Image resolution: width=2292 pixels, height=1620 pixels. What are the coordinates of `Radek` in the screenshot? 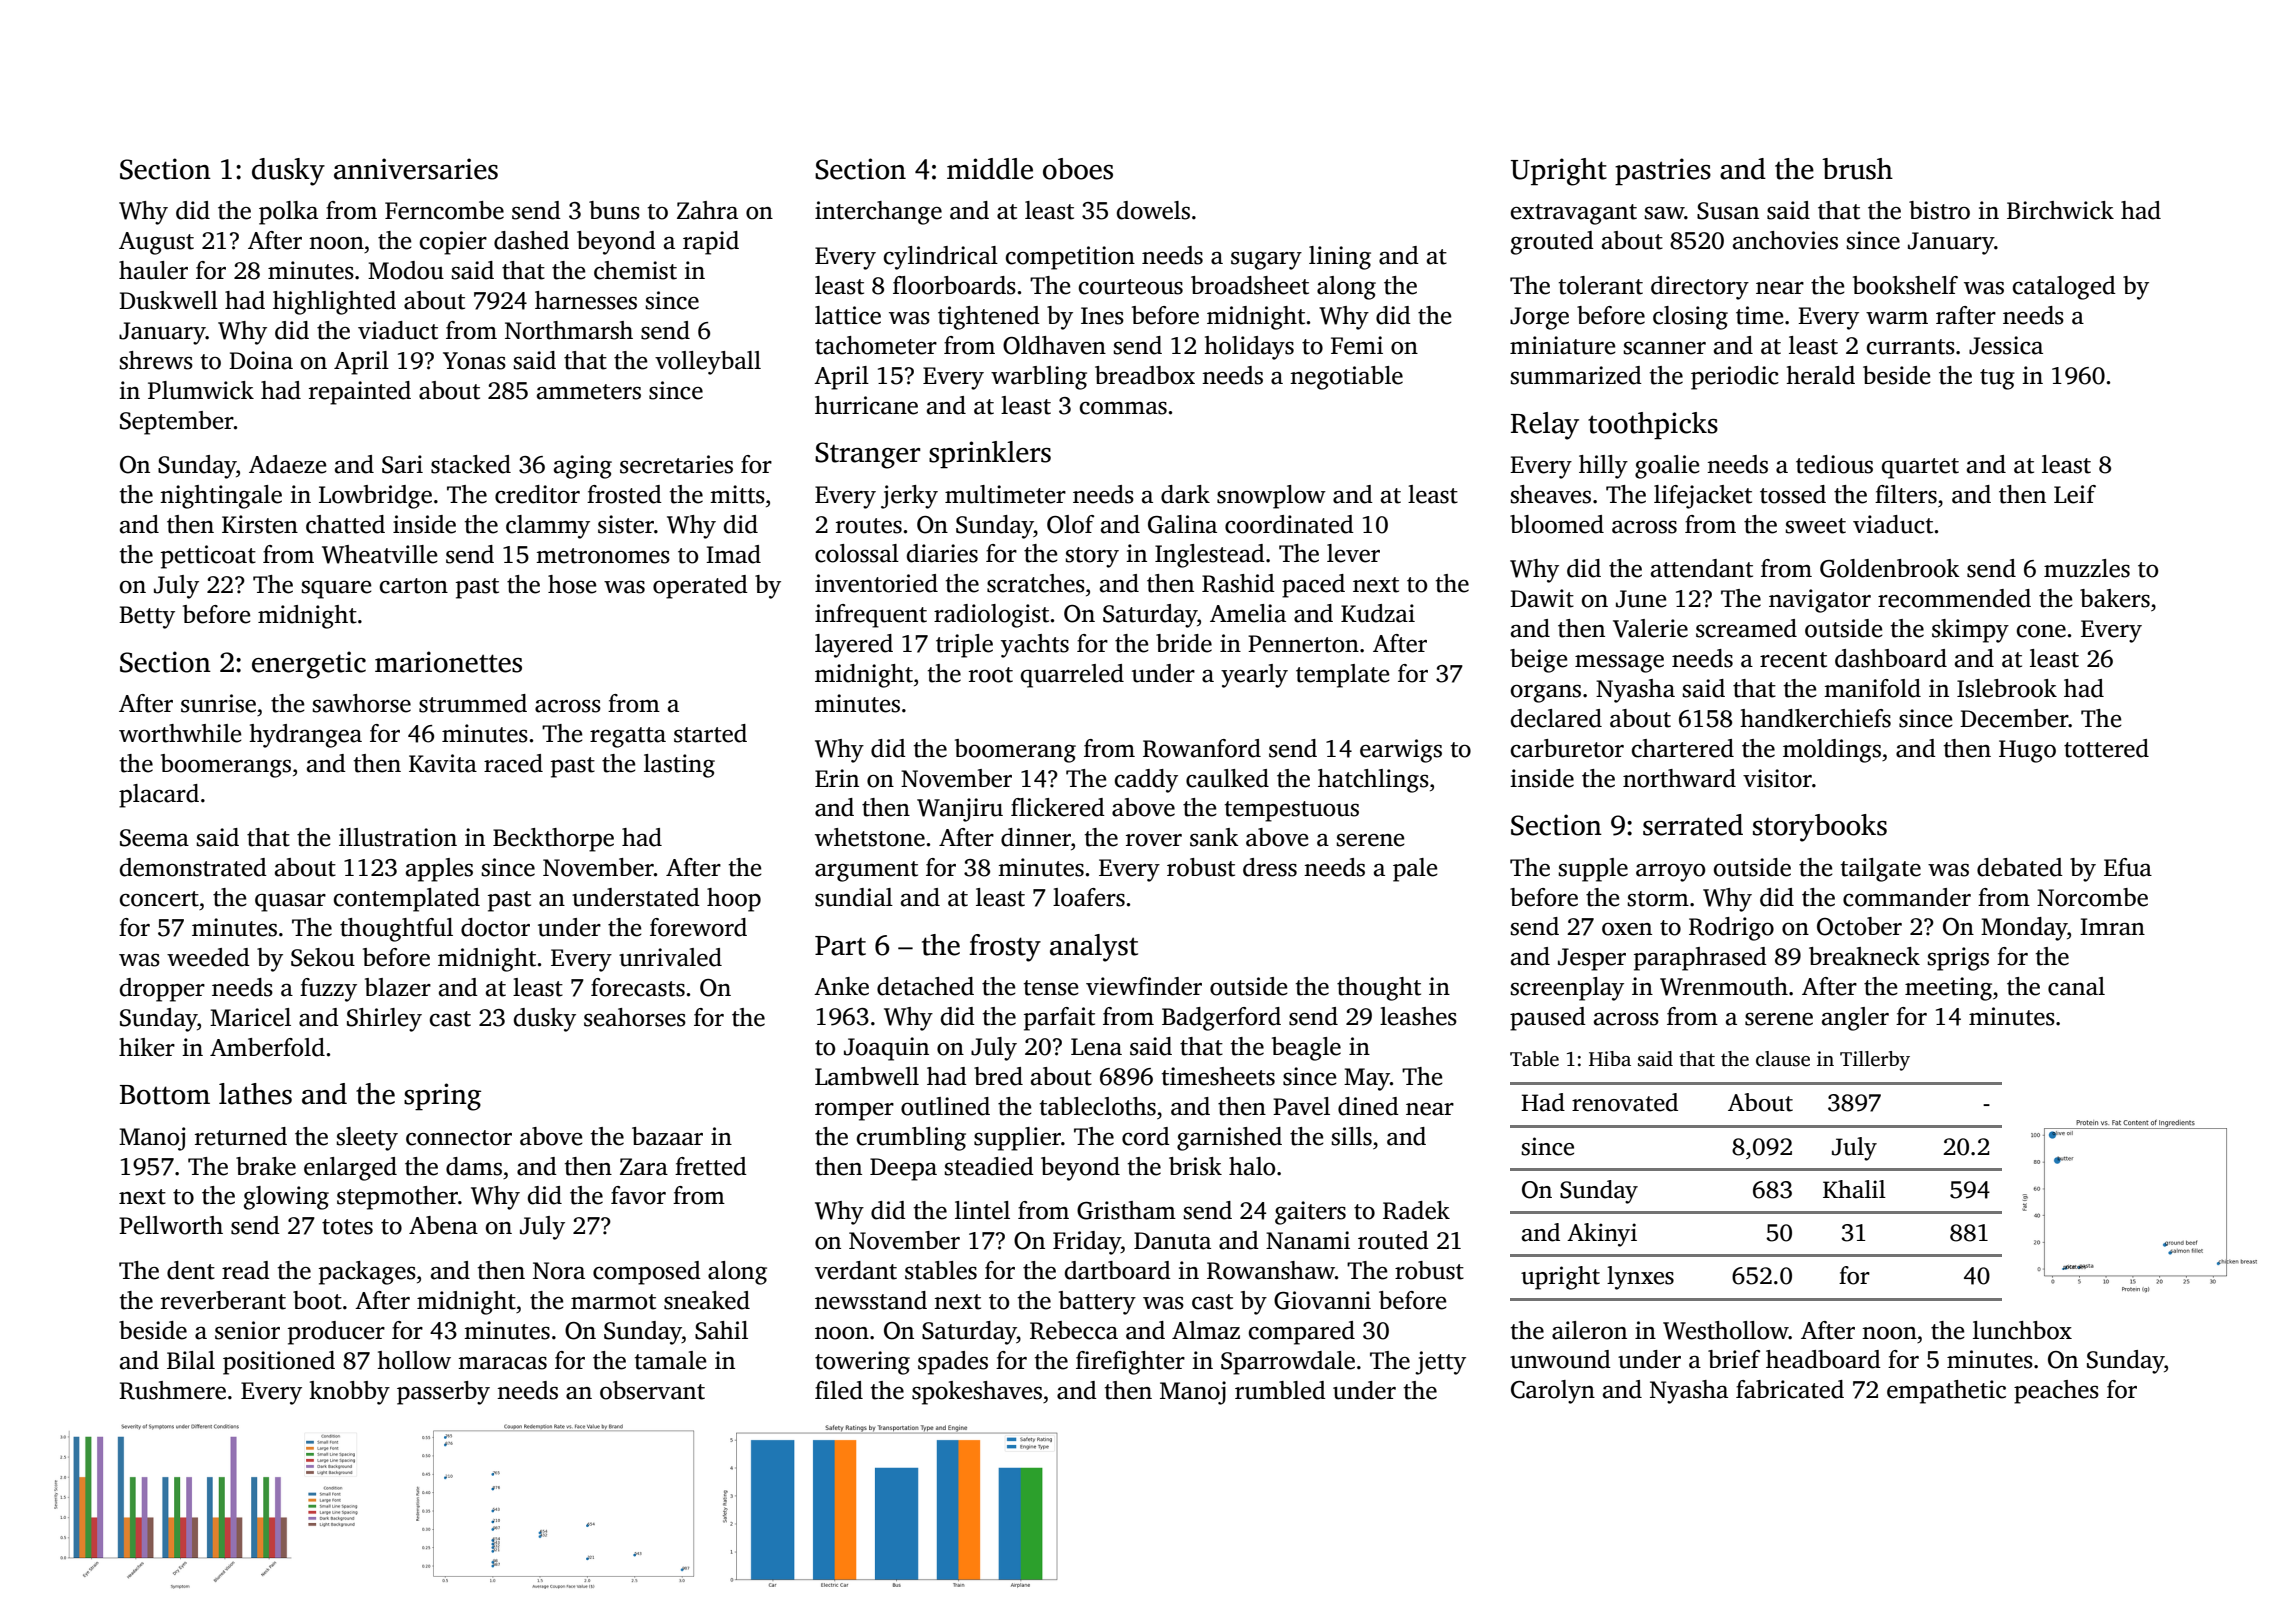 It's located at (1416, 1210).
